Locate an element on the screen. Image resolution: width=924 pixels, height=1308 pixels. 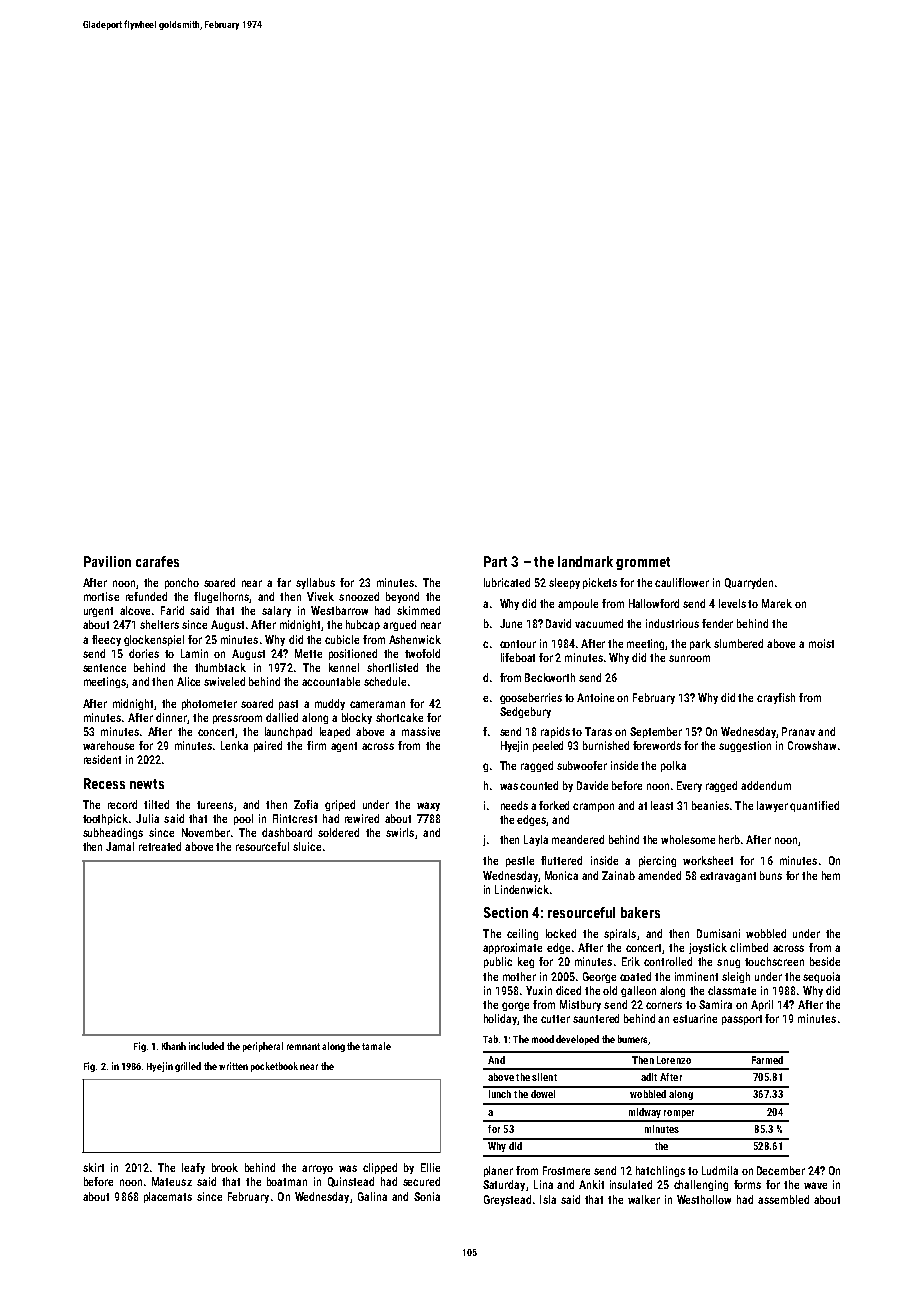
placemats is located at coordinates (168, 1197).
